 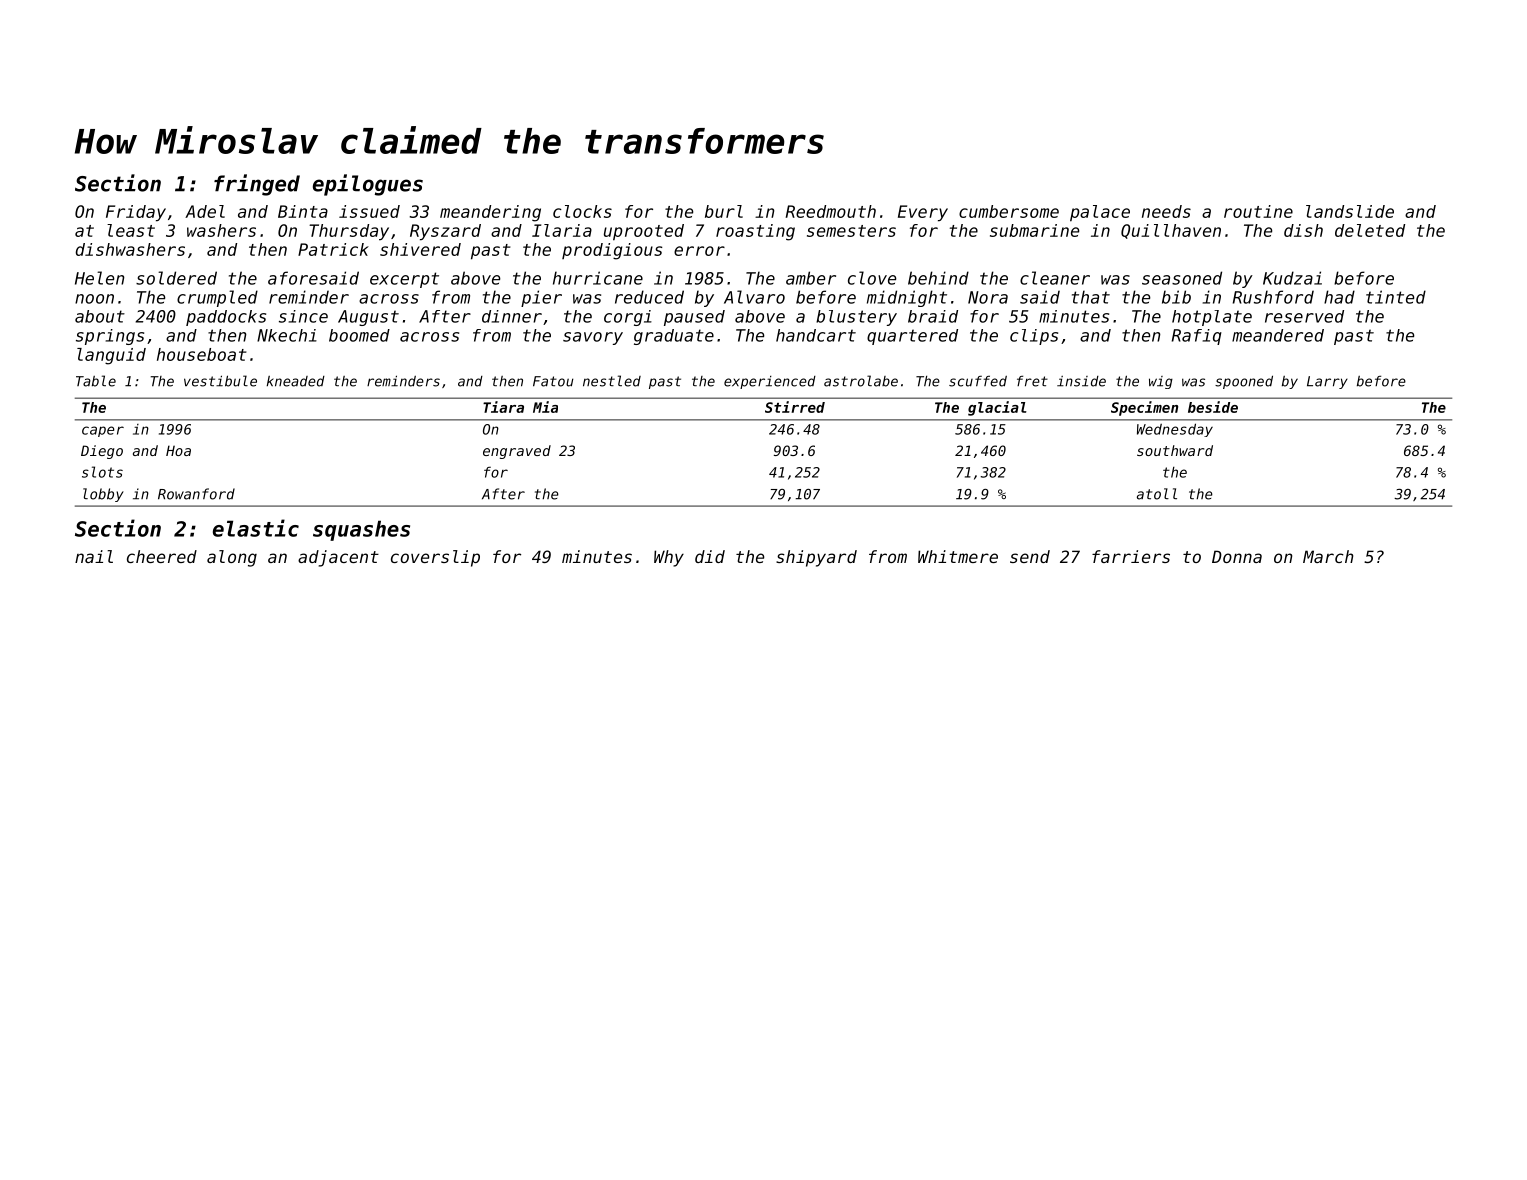 What do you see at coordinates (359, 335) in the document?
I see `boomed` at bounding box center [359, 335].
